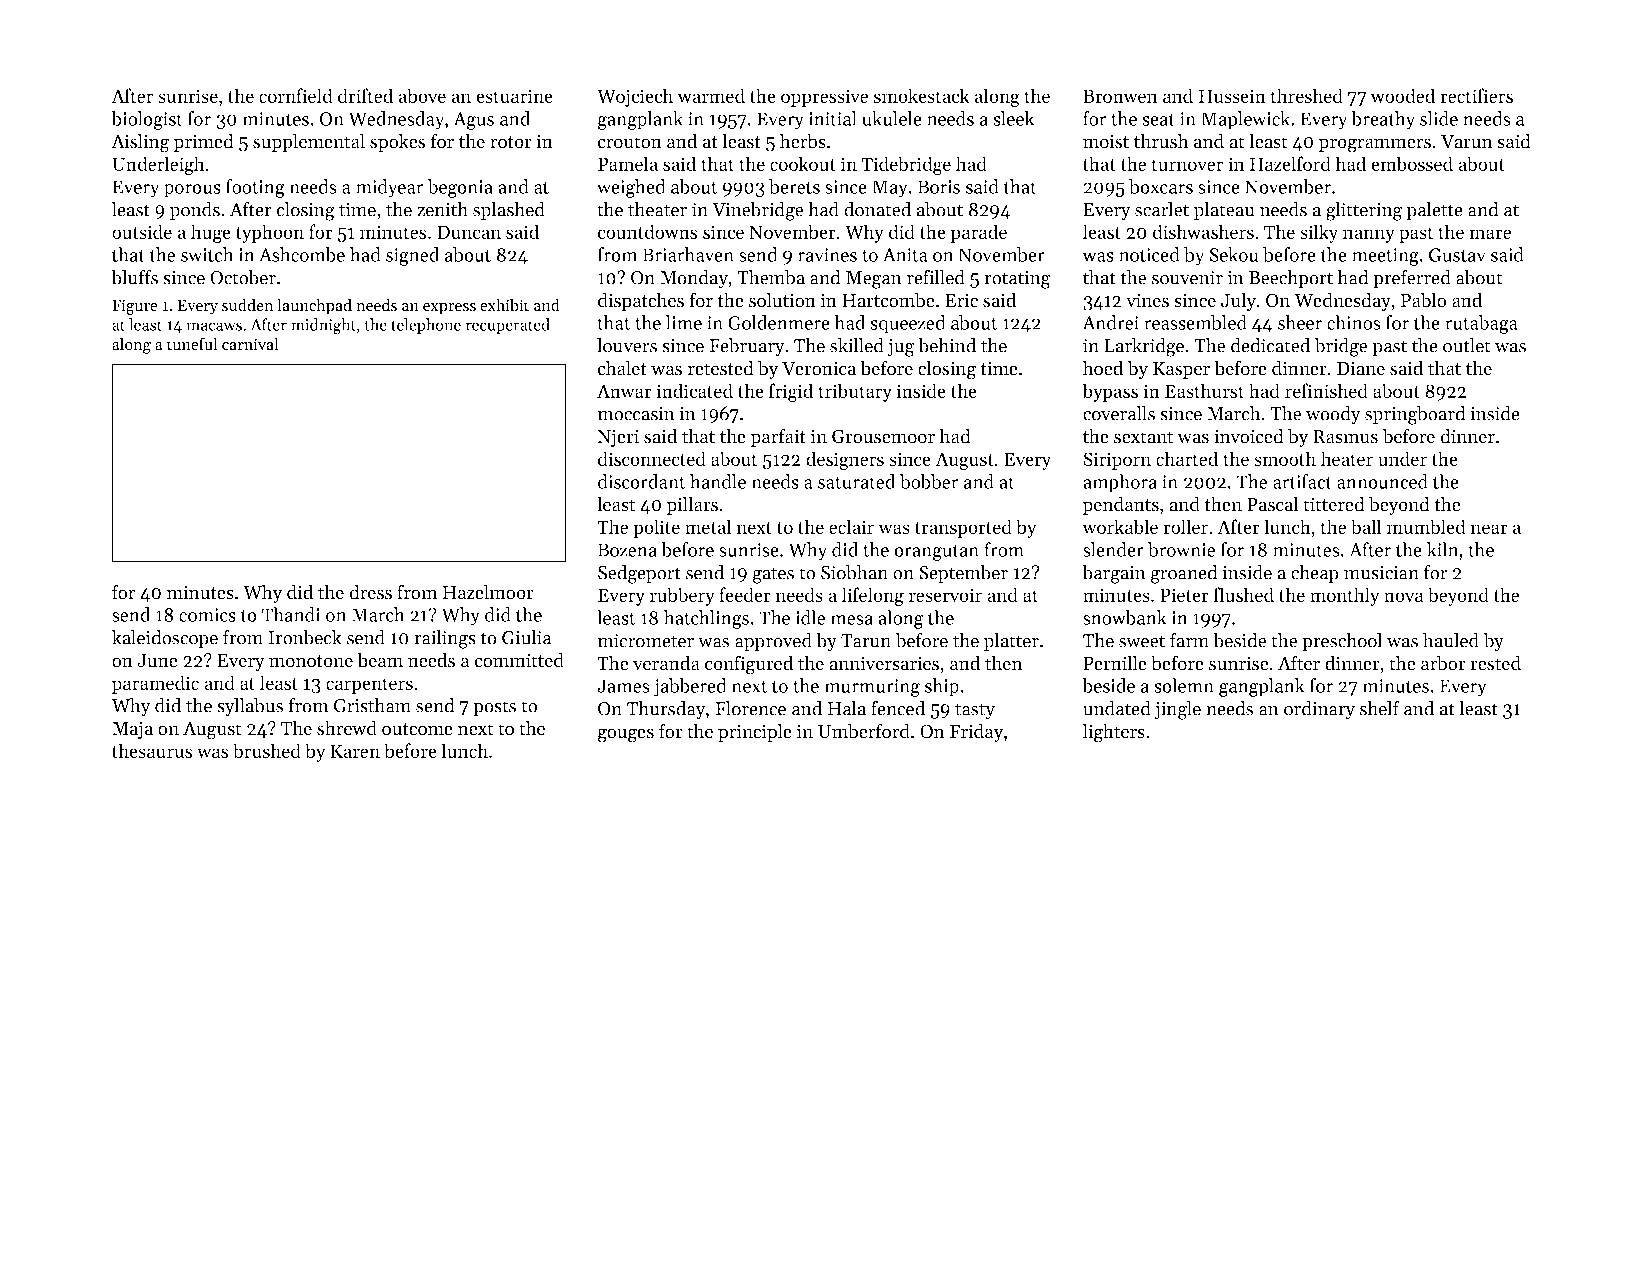  What do you see at coordinates (635, 97) in the page?
I see `Wojciech` at bounding box center [635, 97].
